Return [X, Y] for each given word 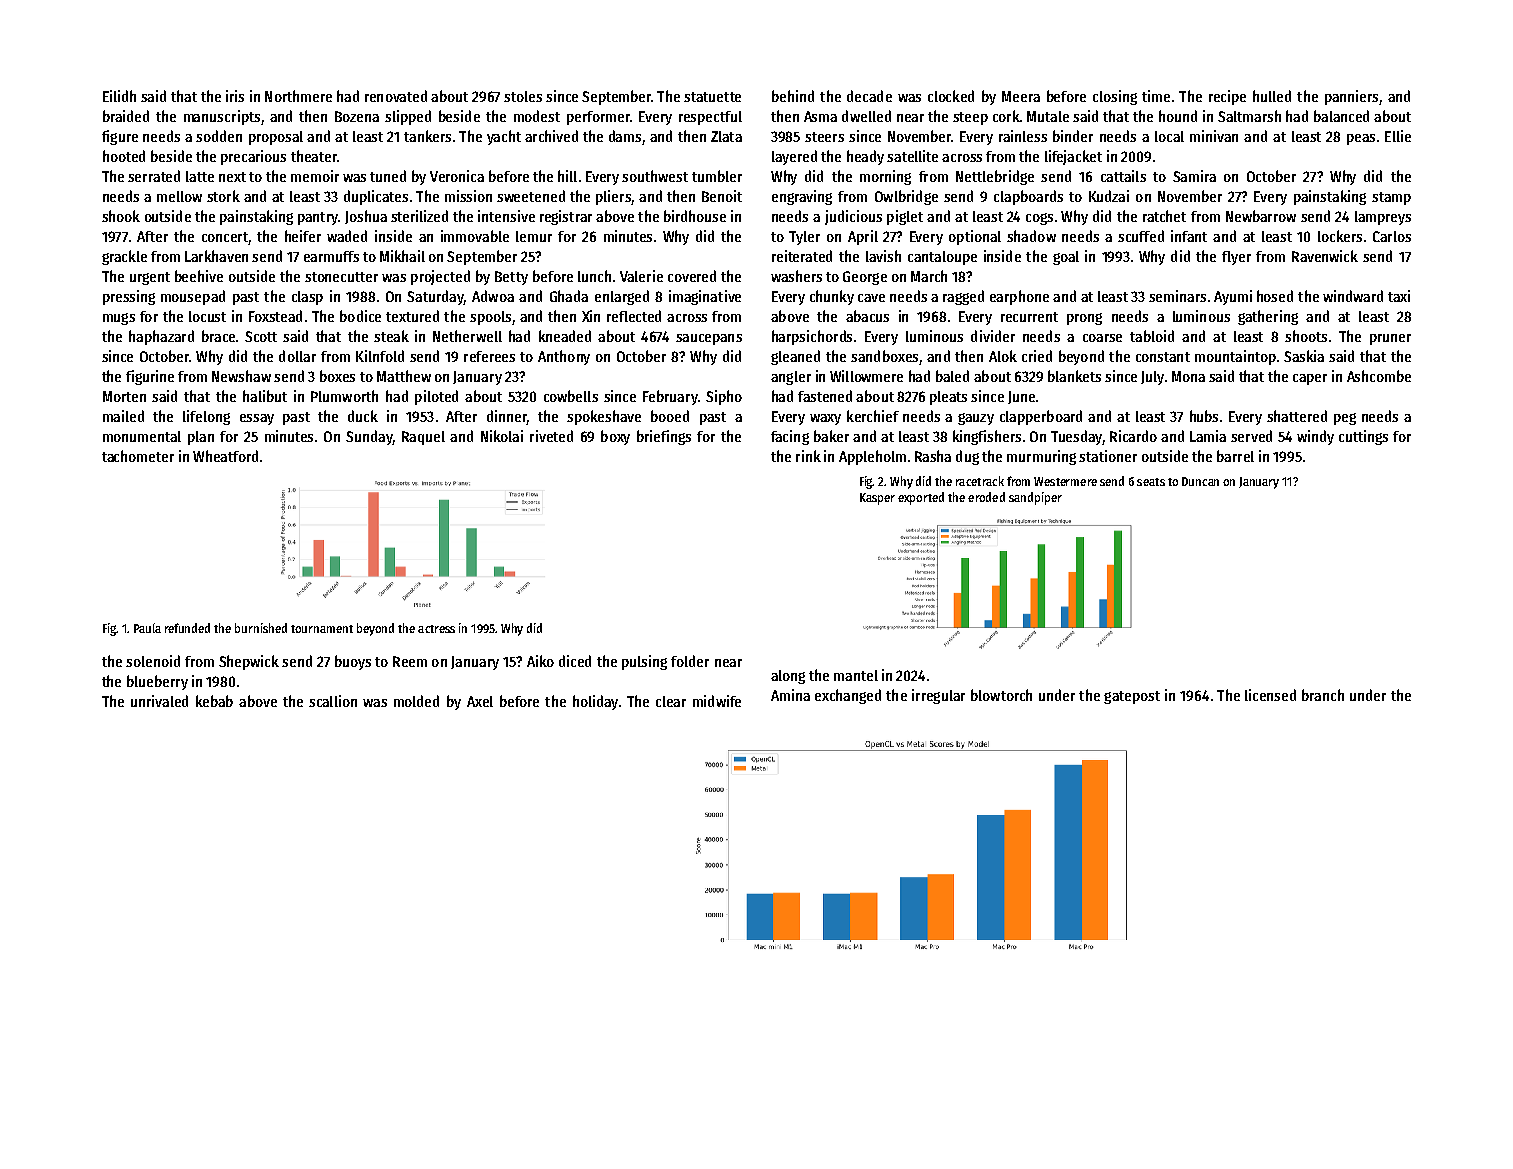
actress [436, 629]
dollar [297, 356]
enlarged [622, 297]
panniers [1351, 97]
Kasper [877, 499]
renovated [396, 96]
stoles [523, 96]
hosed [1275, 296]
